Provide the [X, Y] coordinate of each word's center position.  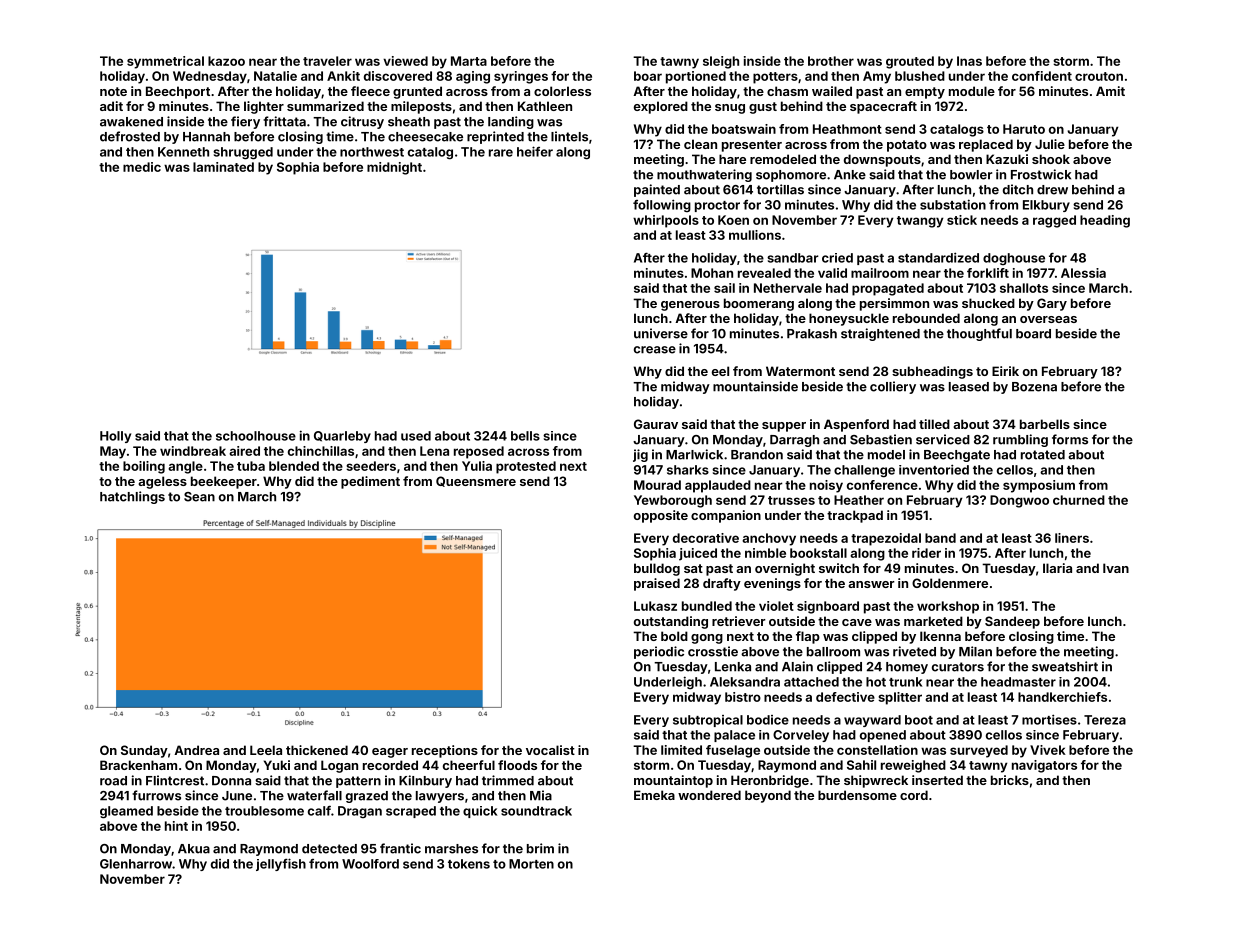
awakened [131, 122]
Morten [531, 864]
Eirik [1005, 371]
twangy [920, 222]
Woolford [370, 864]
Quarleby [342, 437]
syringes [521, 77]
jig [640, 455]
